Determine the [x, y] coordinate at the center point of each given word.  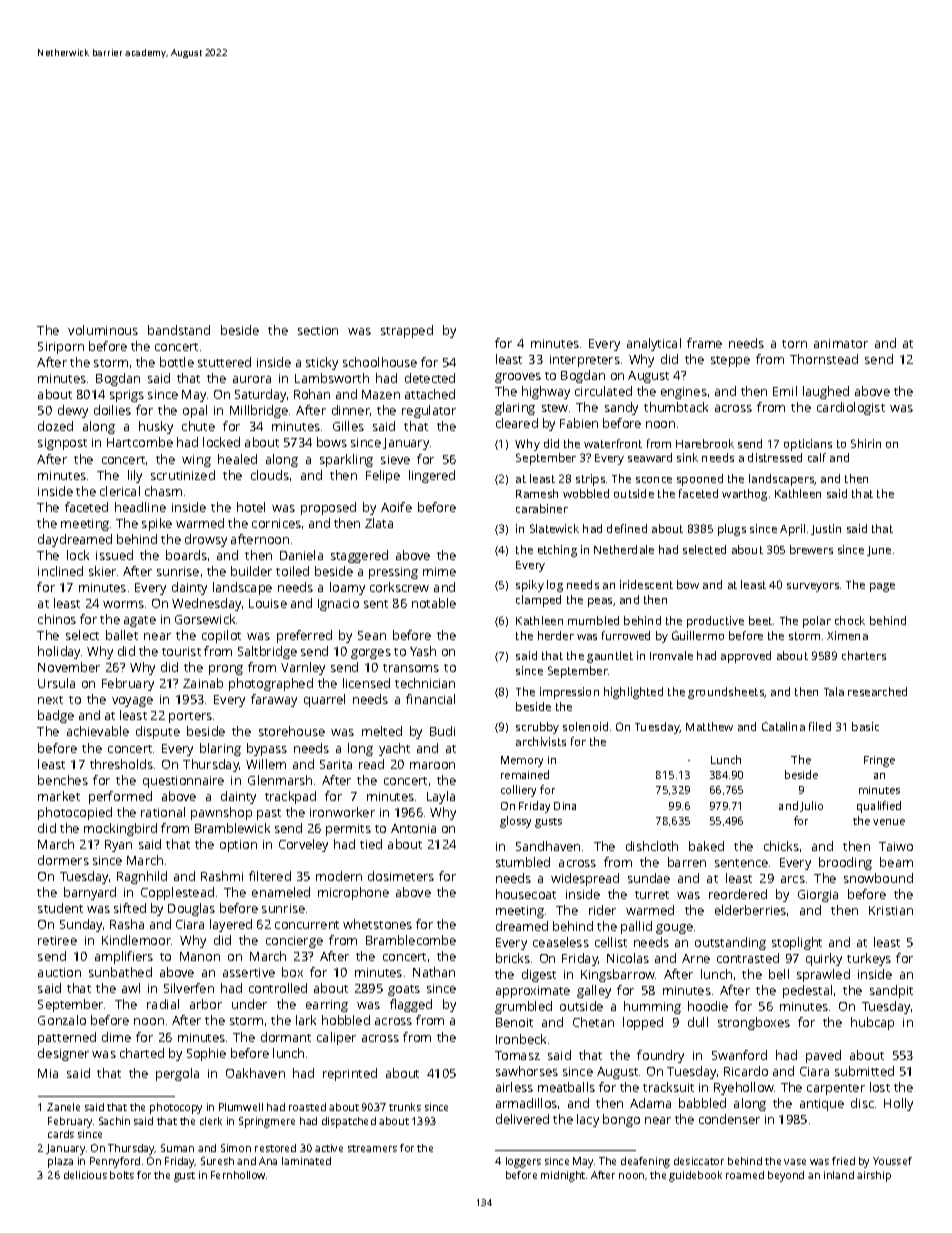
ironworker [342, 812]
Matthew [709, 726]
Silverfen [189, 988]
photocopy [176, 1108]
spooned [700, 480]
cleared [517, 423]
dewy [73, 411]
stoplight [797, 943]
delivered [522, 1119]
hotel [251, 507]
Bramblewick [232, 828]
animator [841, 343]
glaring [515, 408]
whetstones [377, 924]
